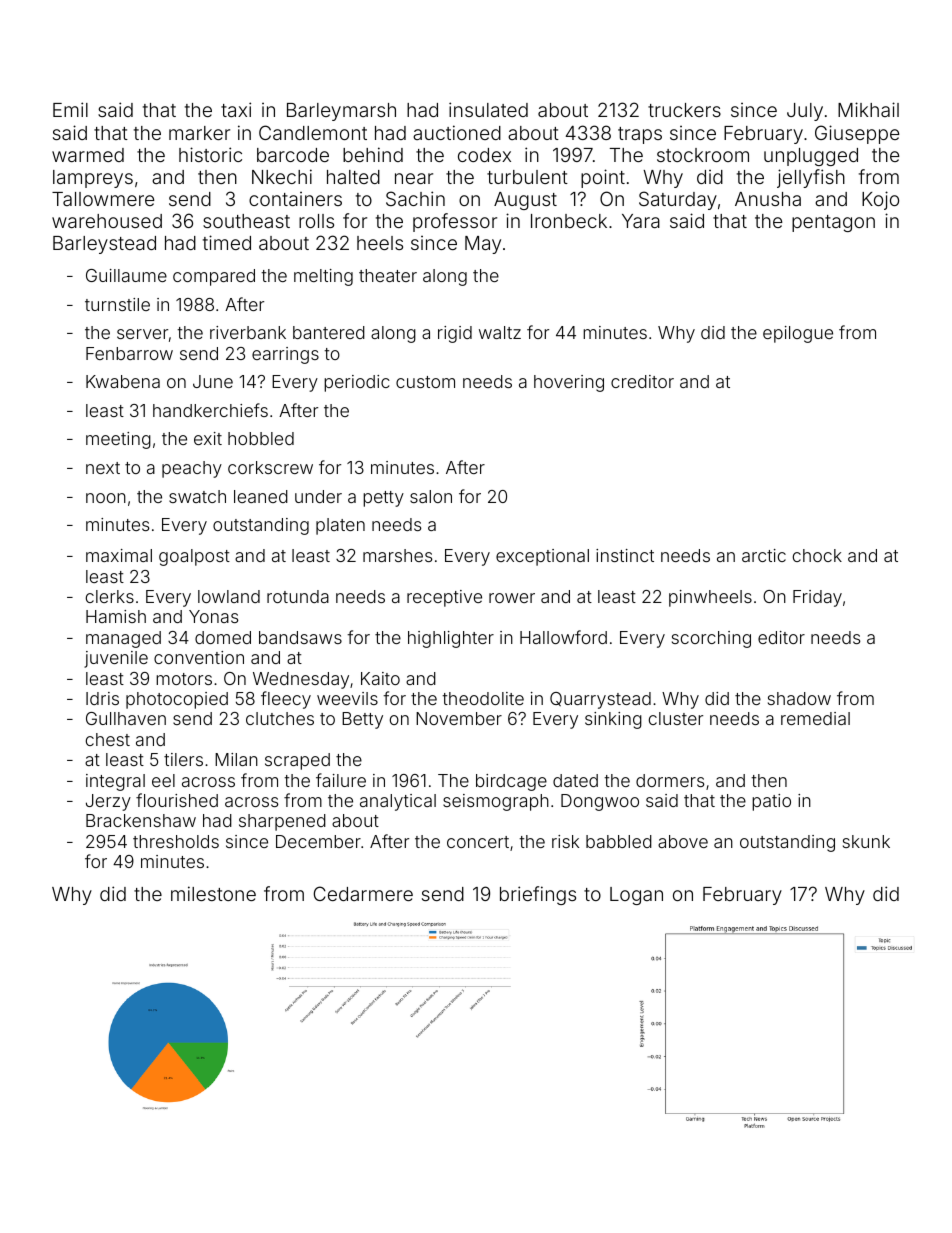 Image resolution: width=952 pixels, height=1233 pixels. What do you see at coordinates (798, 334) in the screenshot?
I see `epilogue` at bounding box center [798, 334].
